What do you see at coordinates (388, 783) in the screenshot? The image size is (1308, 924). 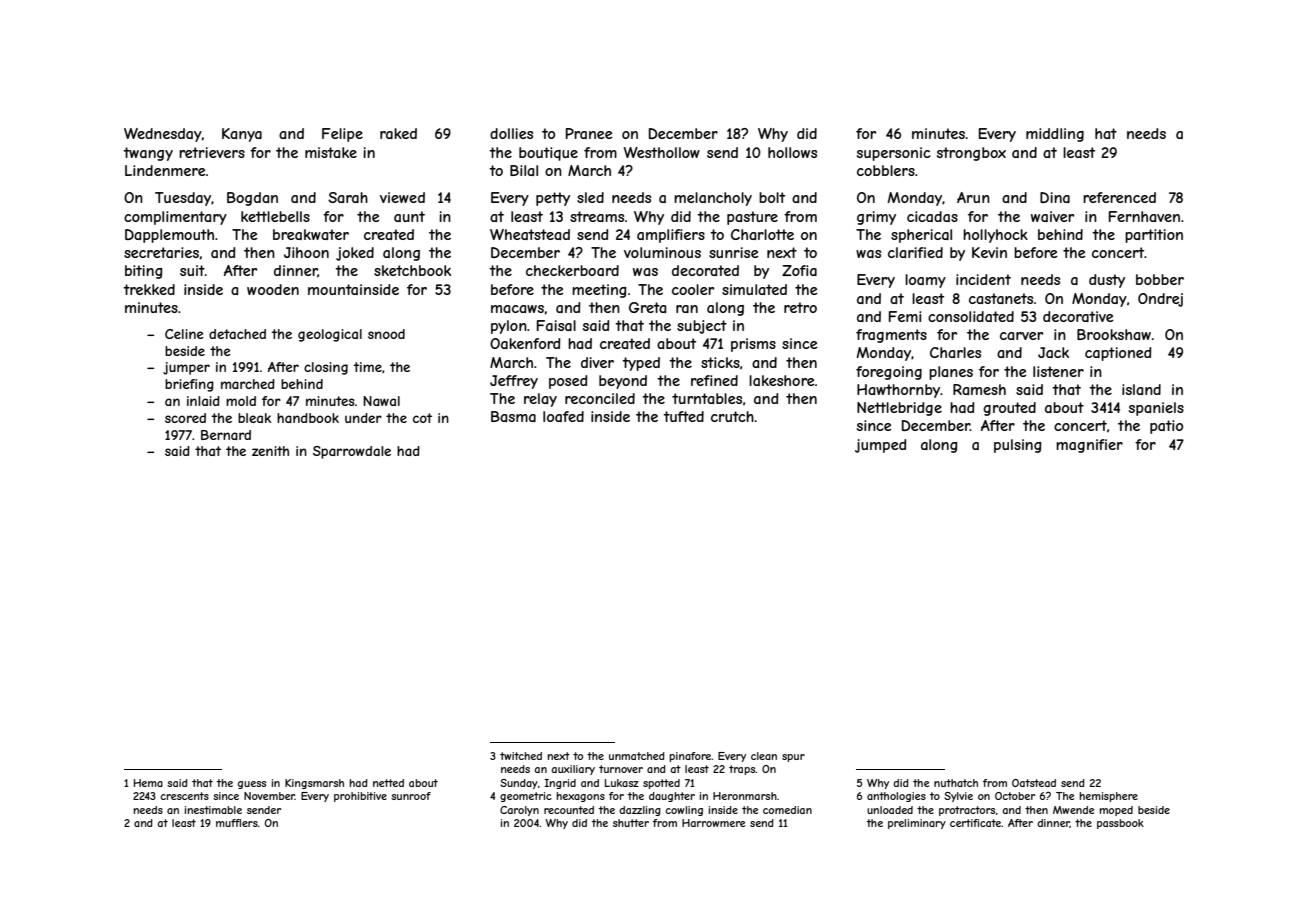 I see `netted` at bounding box center [388, 783].
